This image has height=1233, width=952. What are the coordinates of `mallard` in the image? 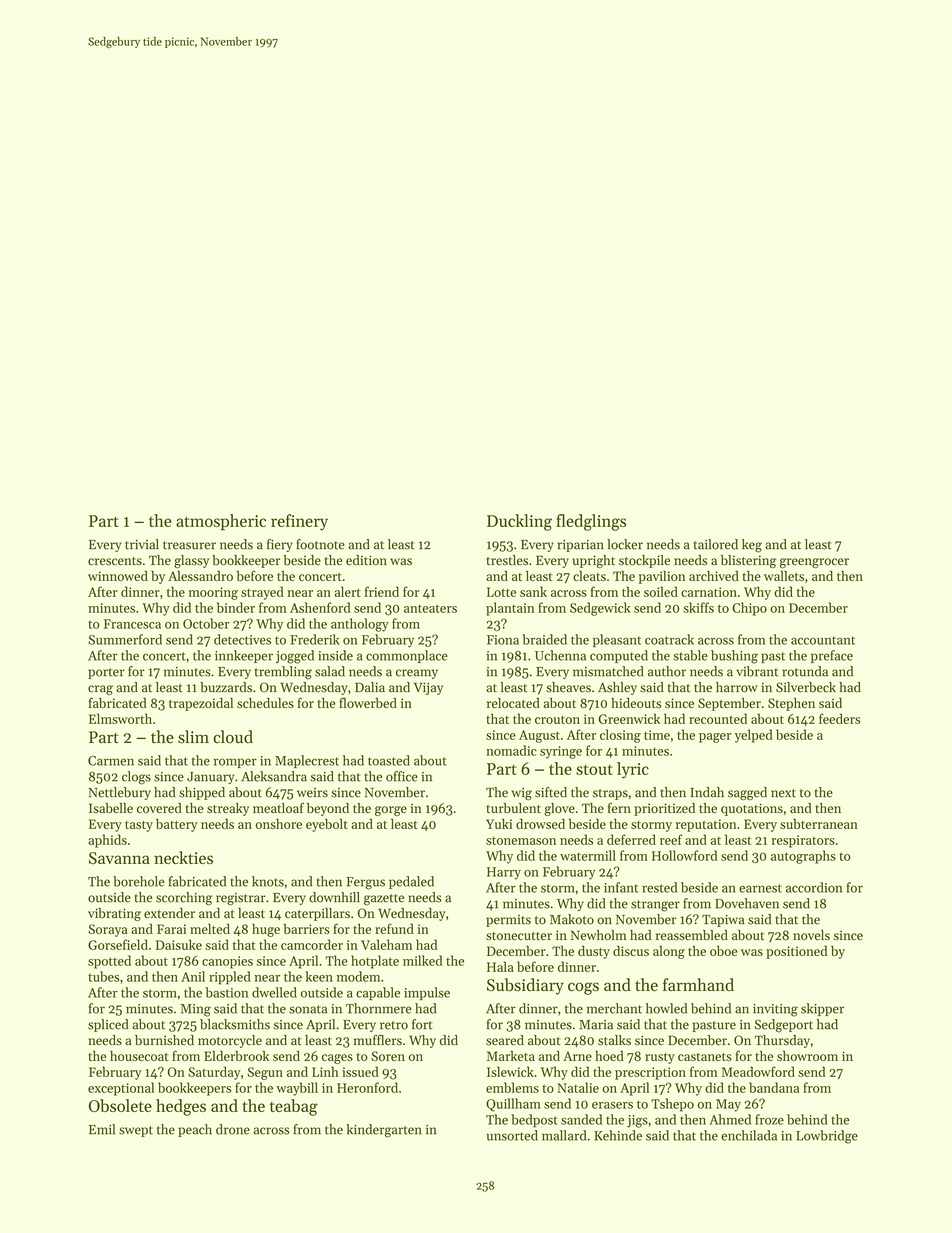 It's located at (564, 1135).
